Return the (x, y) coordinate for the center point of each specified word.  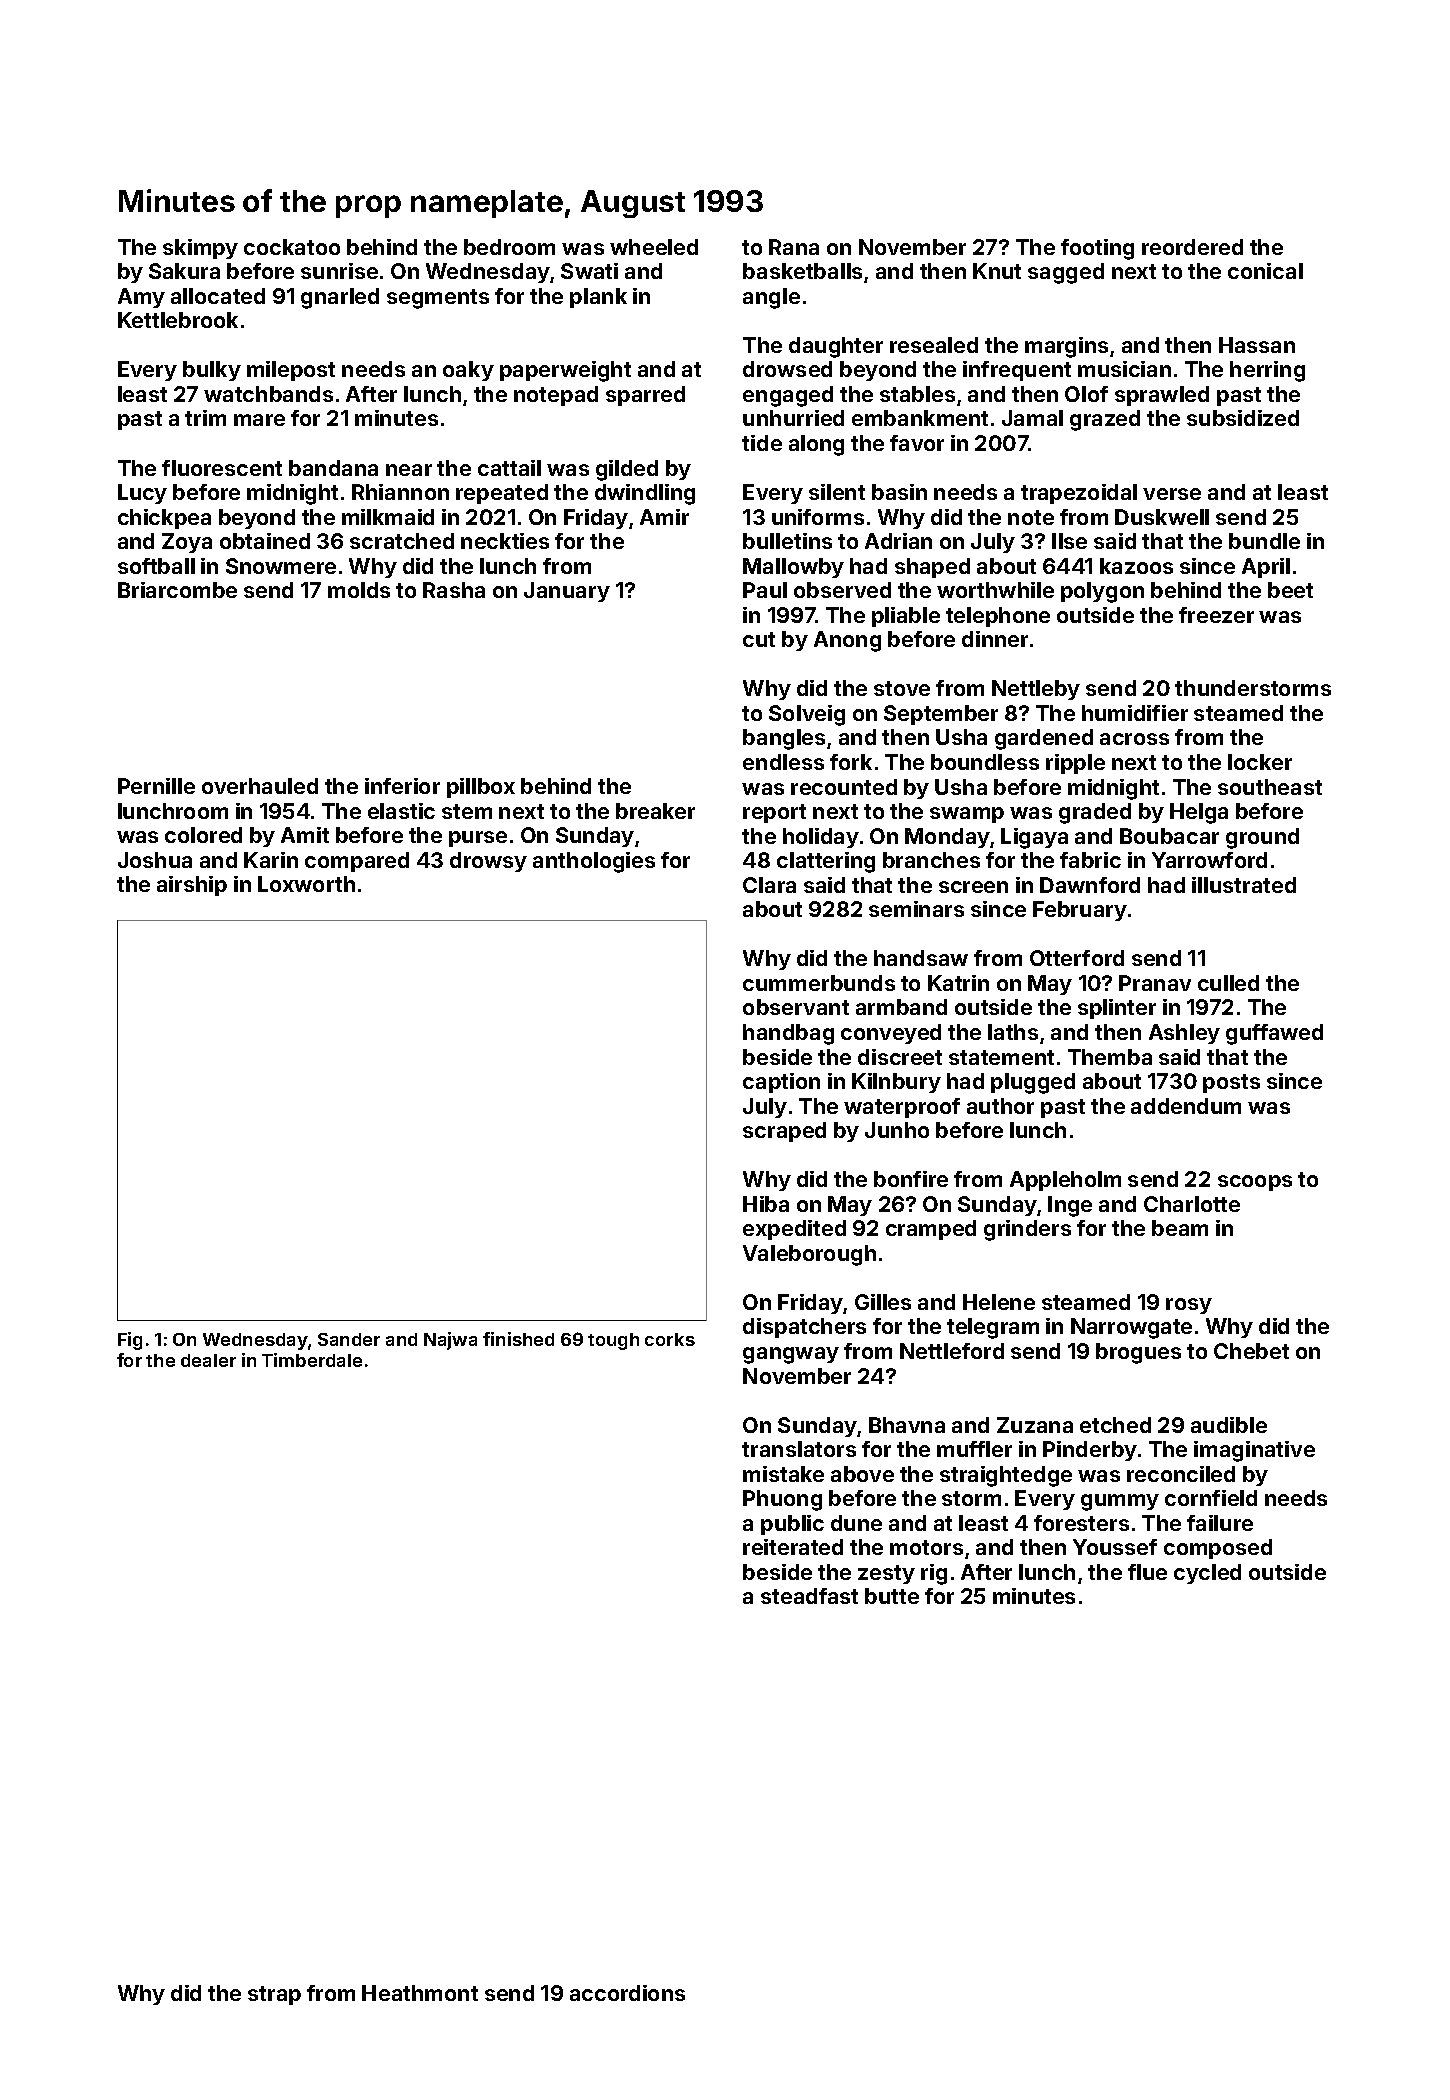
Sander (349, 1339)
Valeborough (809, 1255)
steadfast (809, 1596)
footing (1097, 249)
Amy (141, 298)
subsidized (1243, 418)
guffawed (1274, 1034)
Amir (664, 517)
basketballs (802, 271)
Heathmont (420, 1993)
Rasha (454, 590)
